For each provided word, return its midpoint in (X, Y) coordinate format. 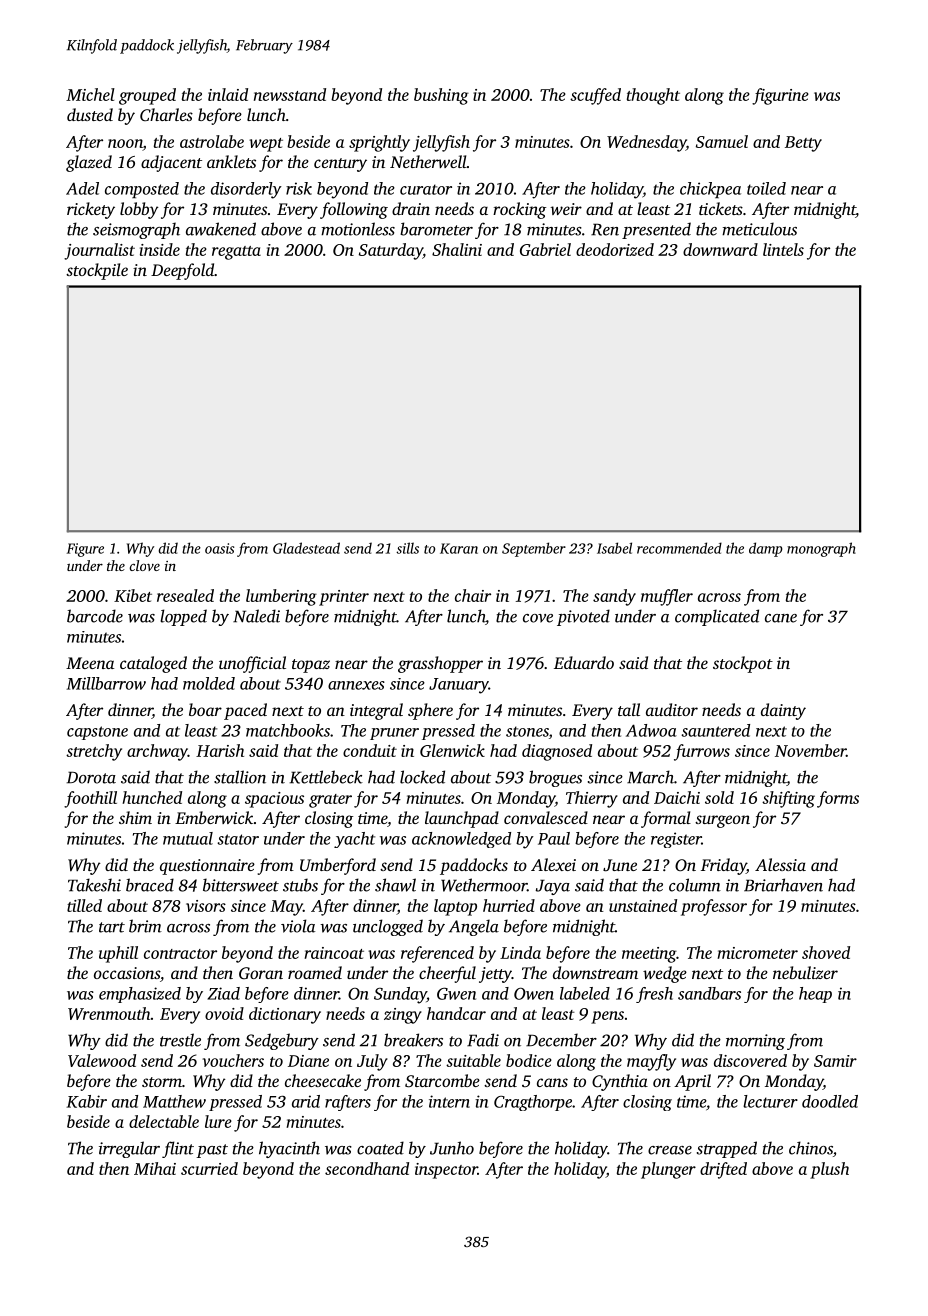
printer (344, 598)
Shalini (457, 249)
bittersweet (241, 885)
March (650, 777)
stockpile (97, 271)
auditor (672, 709)
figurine (780, 96)
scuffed (595, 96)
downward (720, 249)
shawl (395, 885)
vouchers (233, 1060)
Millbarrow (106, 683)
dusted (90, 114)
